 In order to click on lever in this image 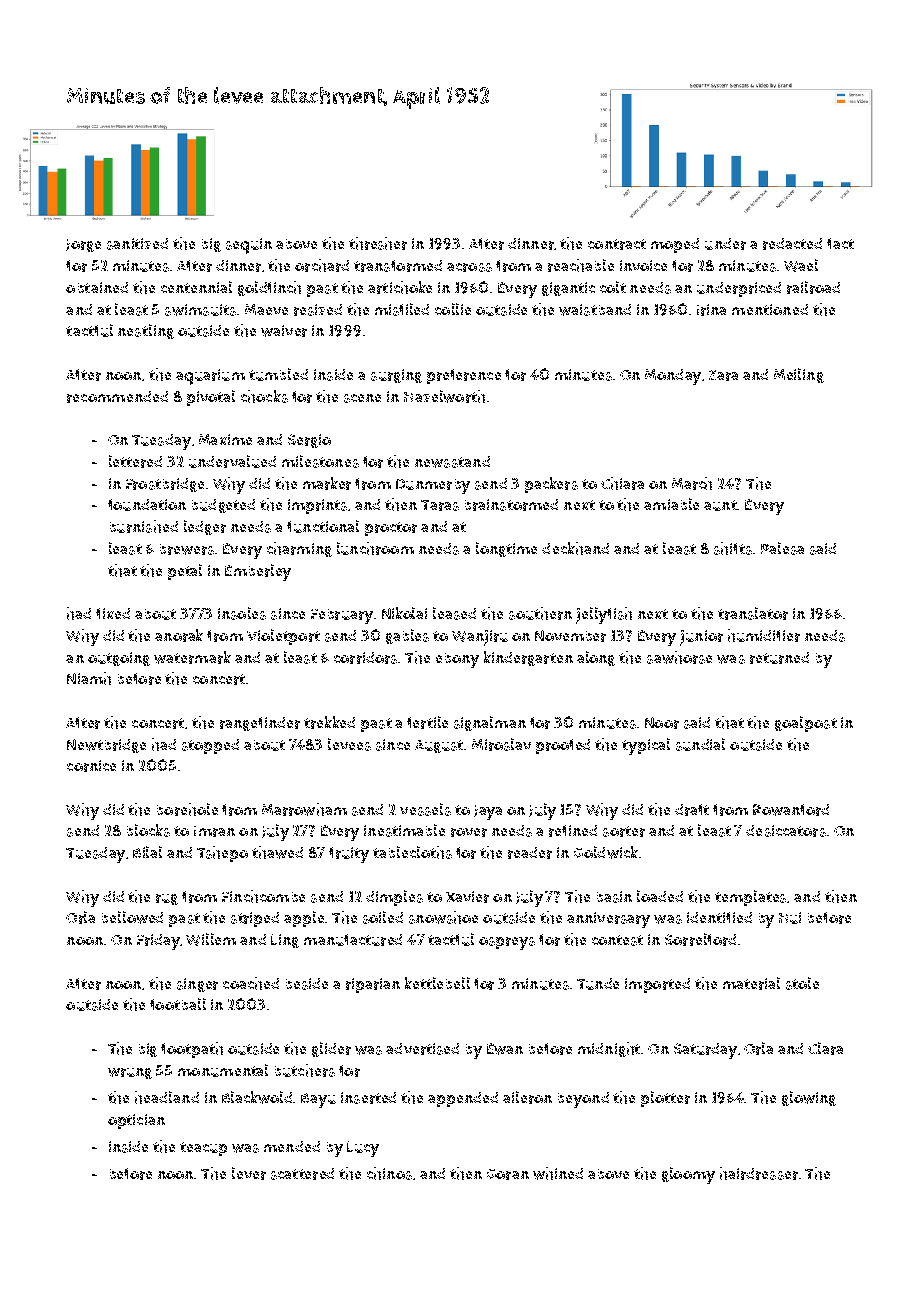, I will do `click(249, 1173)`.
